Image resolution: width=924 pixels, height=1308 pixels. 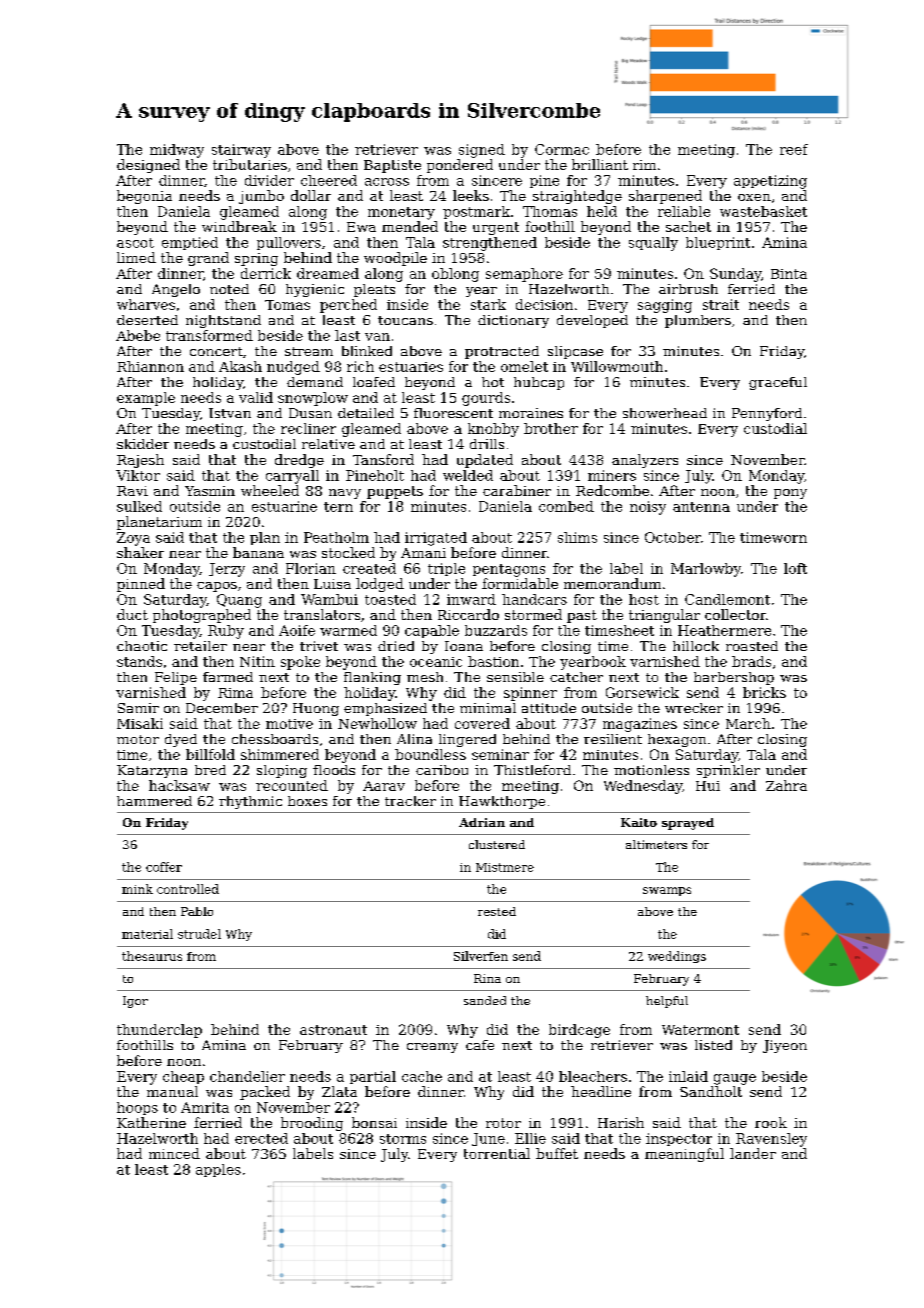 What do you see at coordinates (468, 614) in the page?
I see `Riccardo` at bounding box center [468, 614].
